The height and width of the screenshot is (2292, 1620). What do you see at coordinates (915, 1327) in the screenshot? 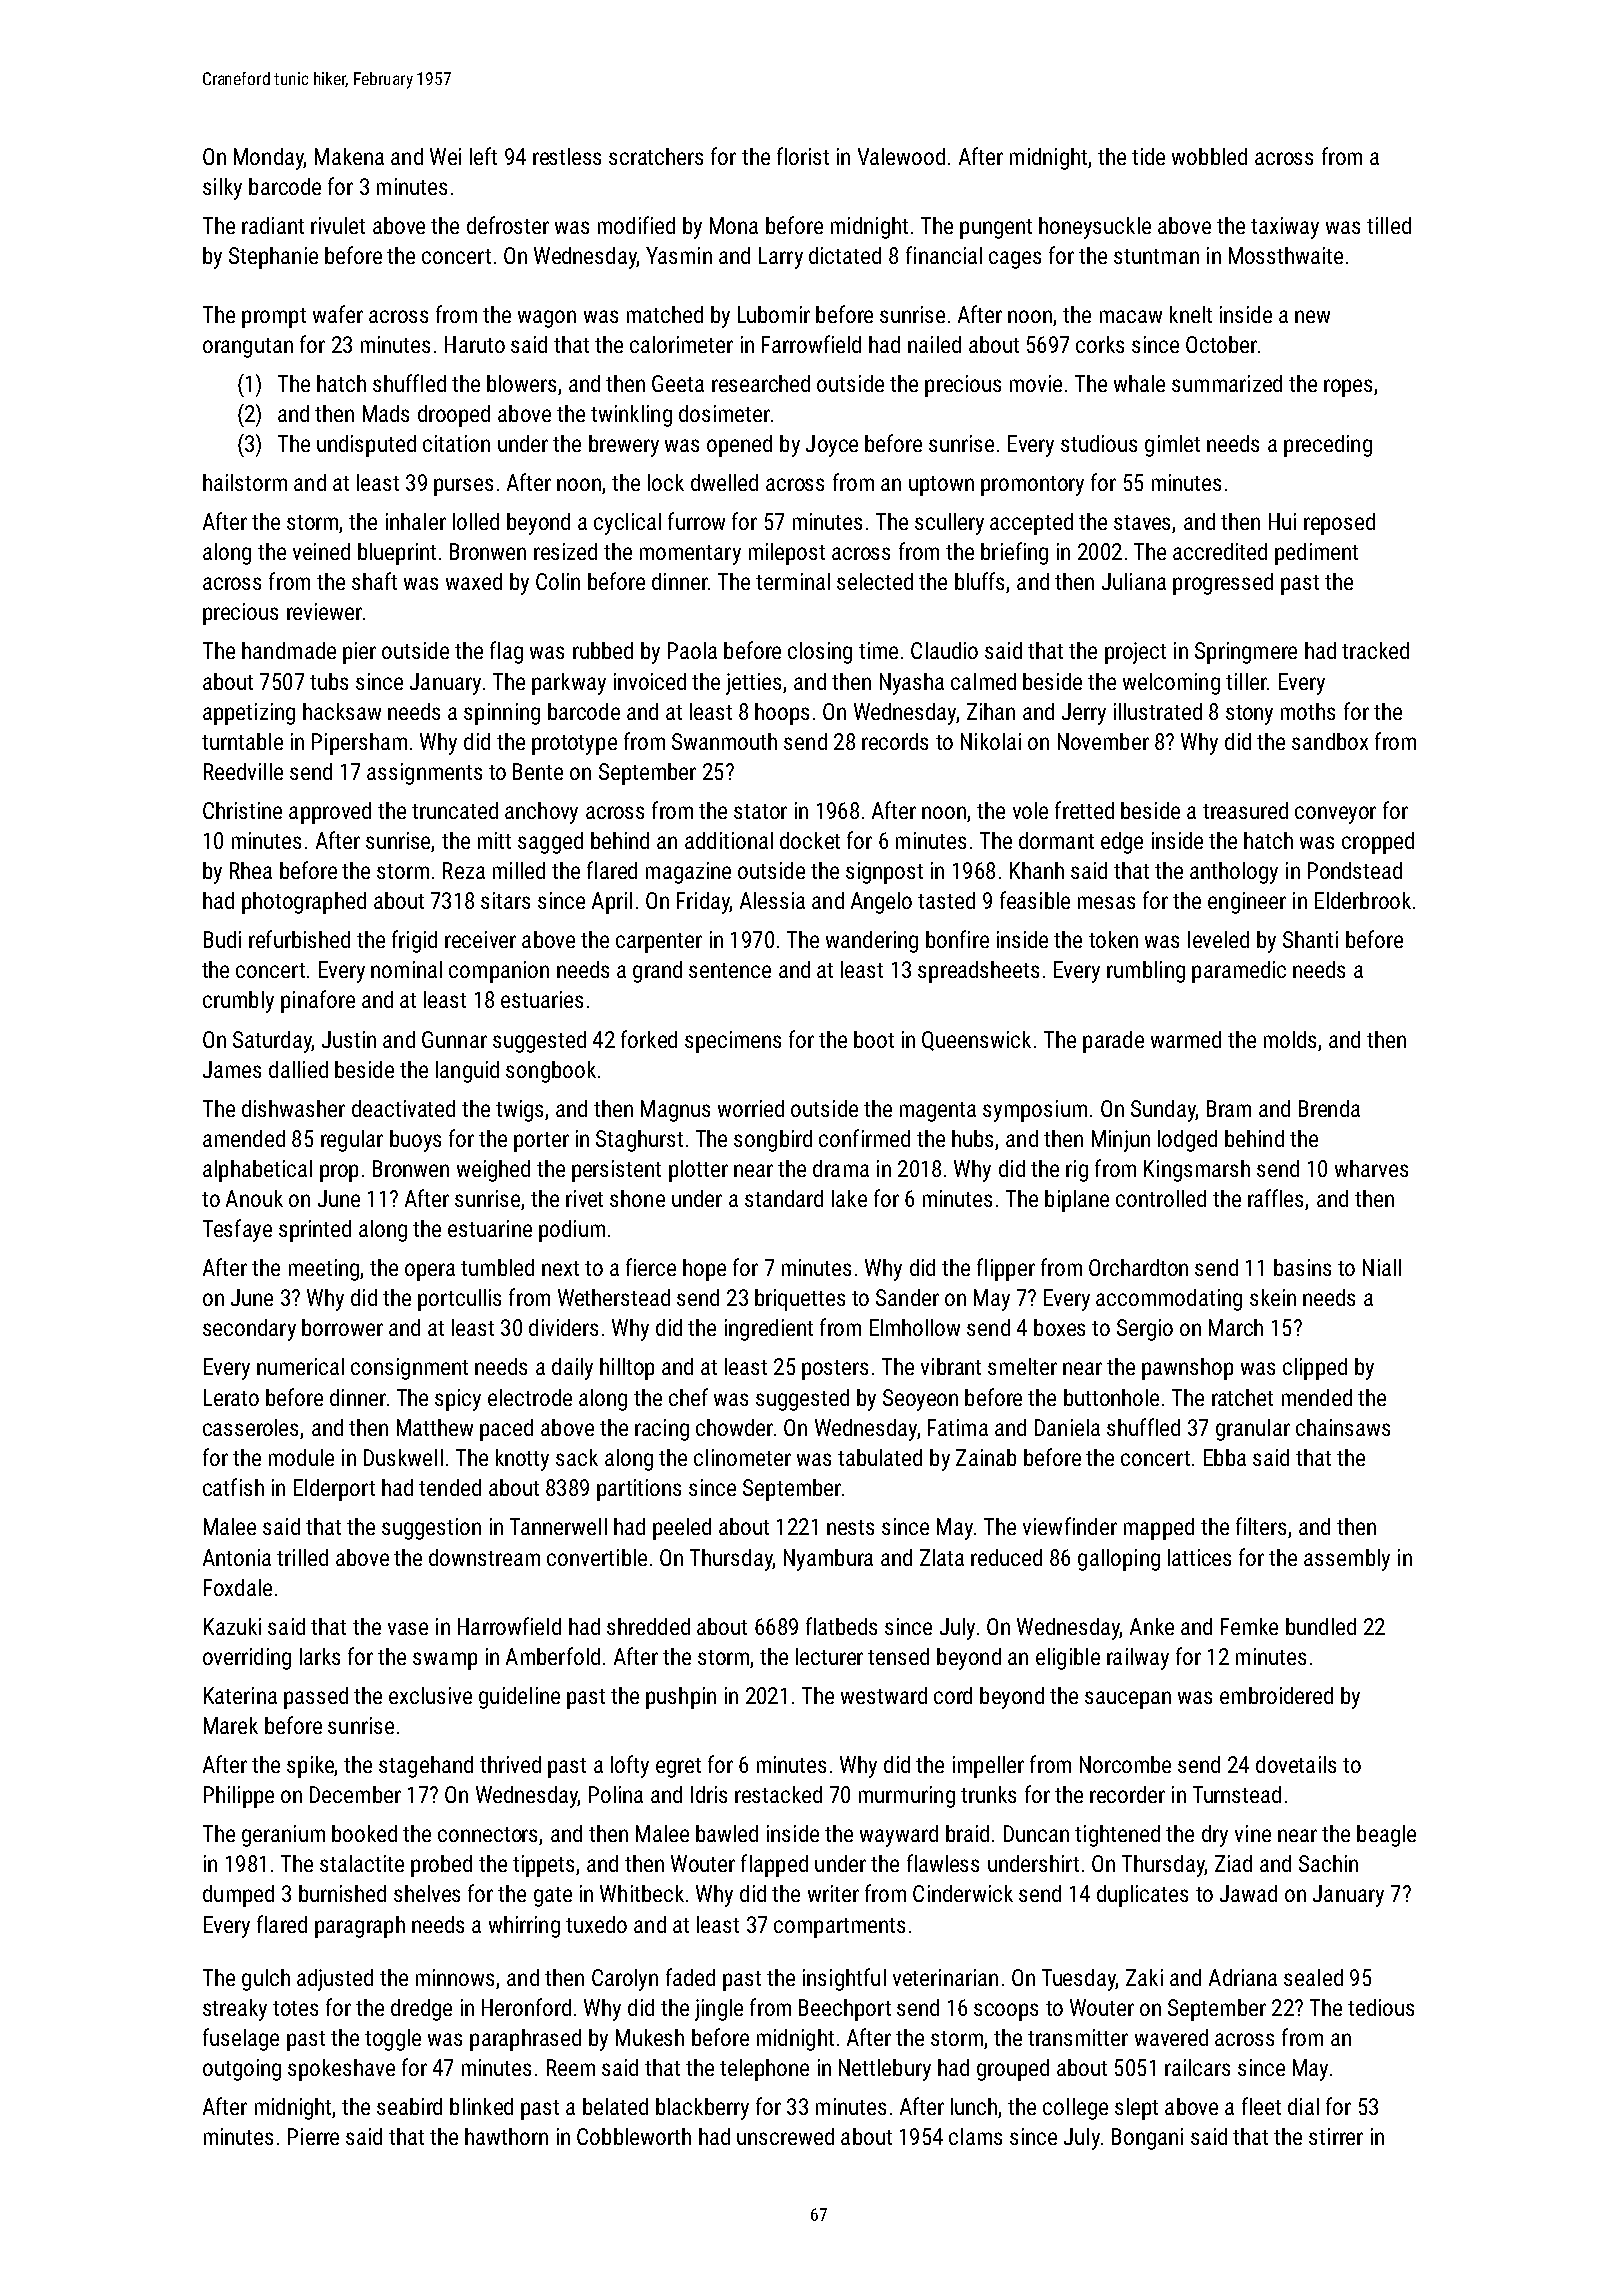
I see `Elmhollow` at bounding box center [915, 1327].
